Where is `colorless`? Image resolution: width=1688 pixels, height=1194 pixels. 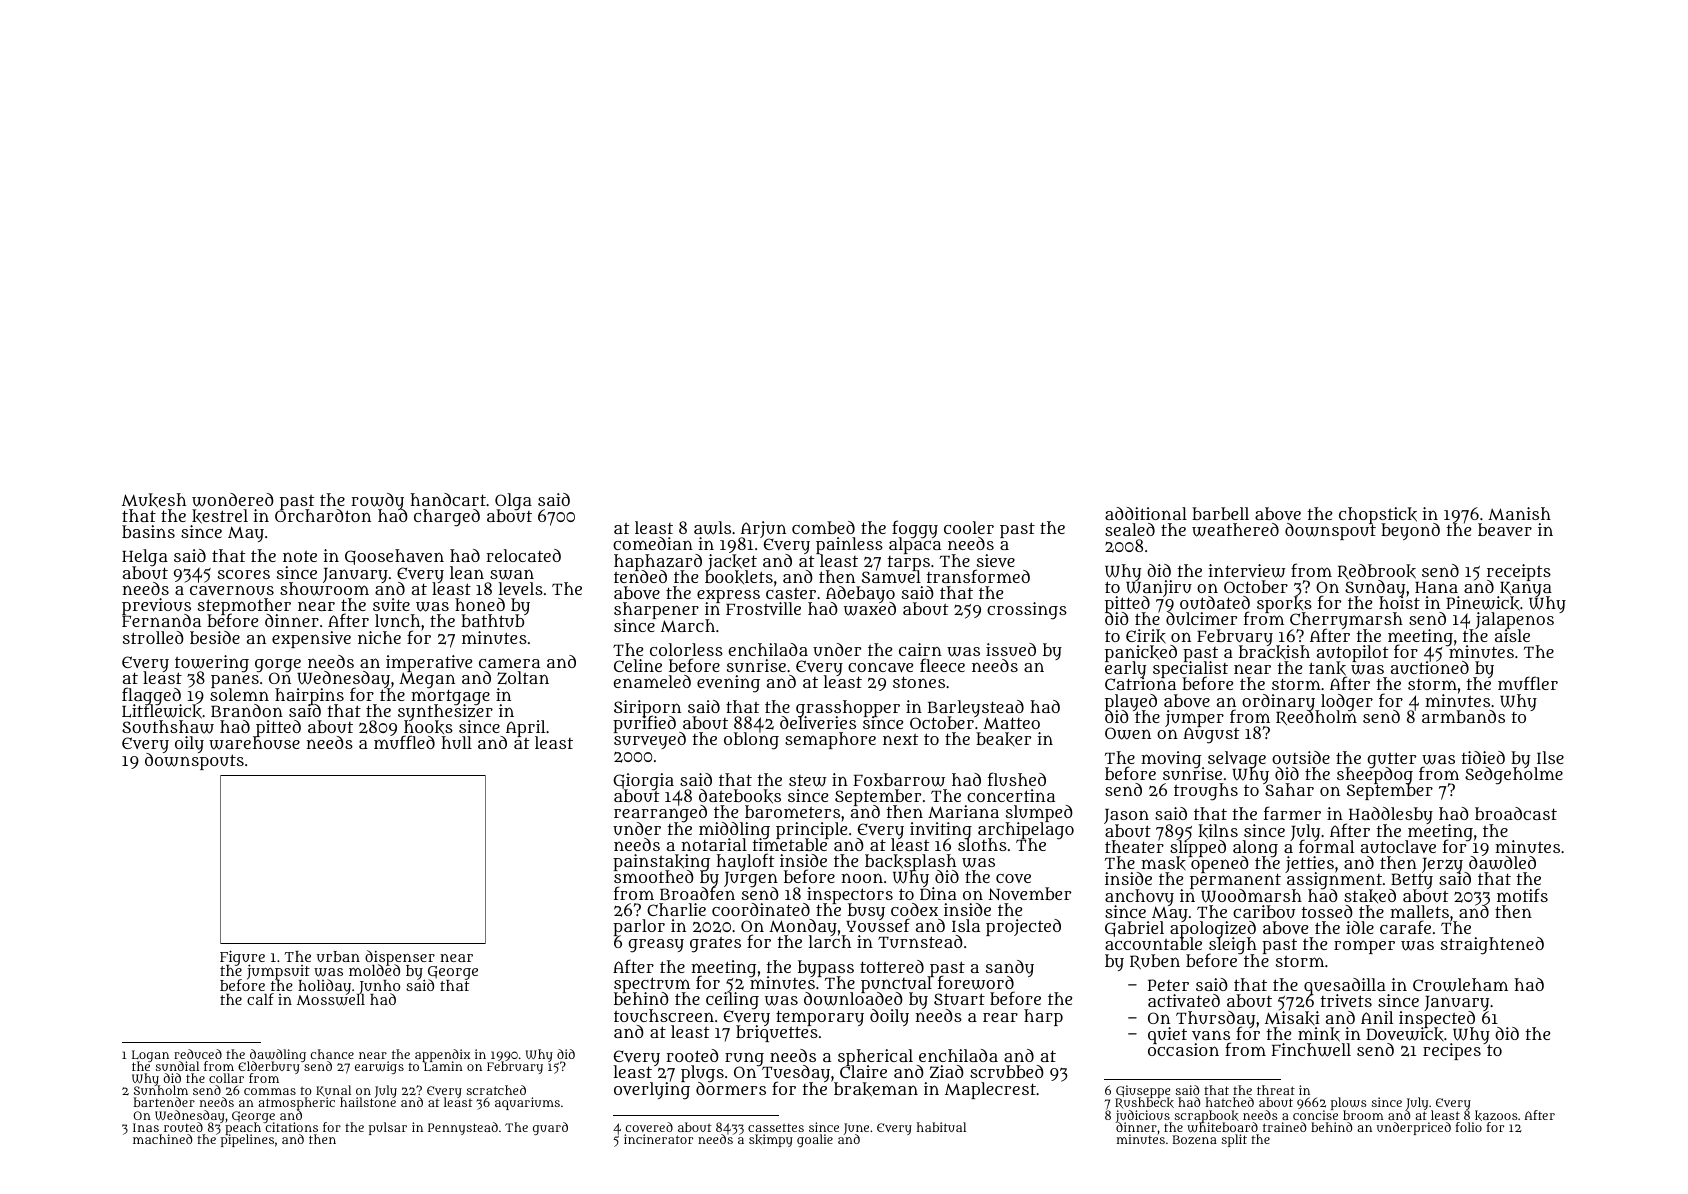
colorless is located at coordinates (686, 649).
